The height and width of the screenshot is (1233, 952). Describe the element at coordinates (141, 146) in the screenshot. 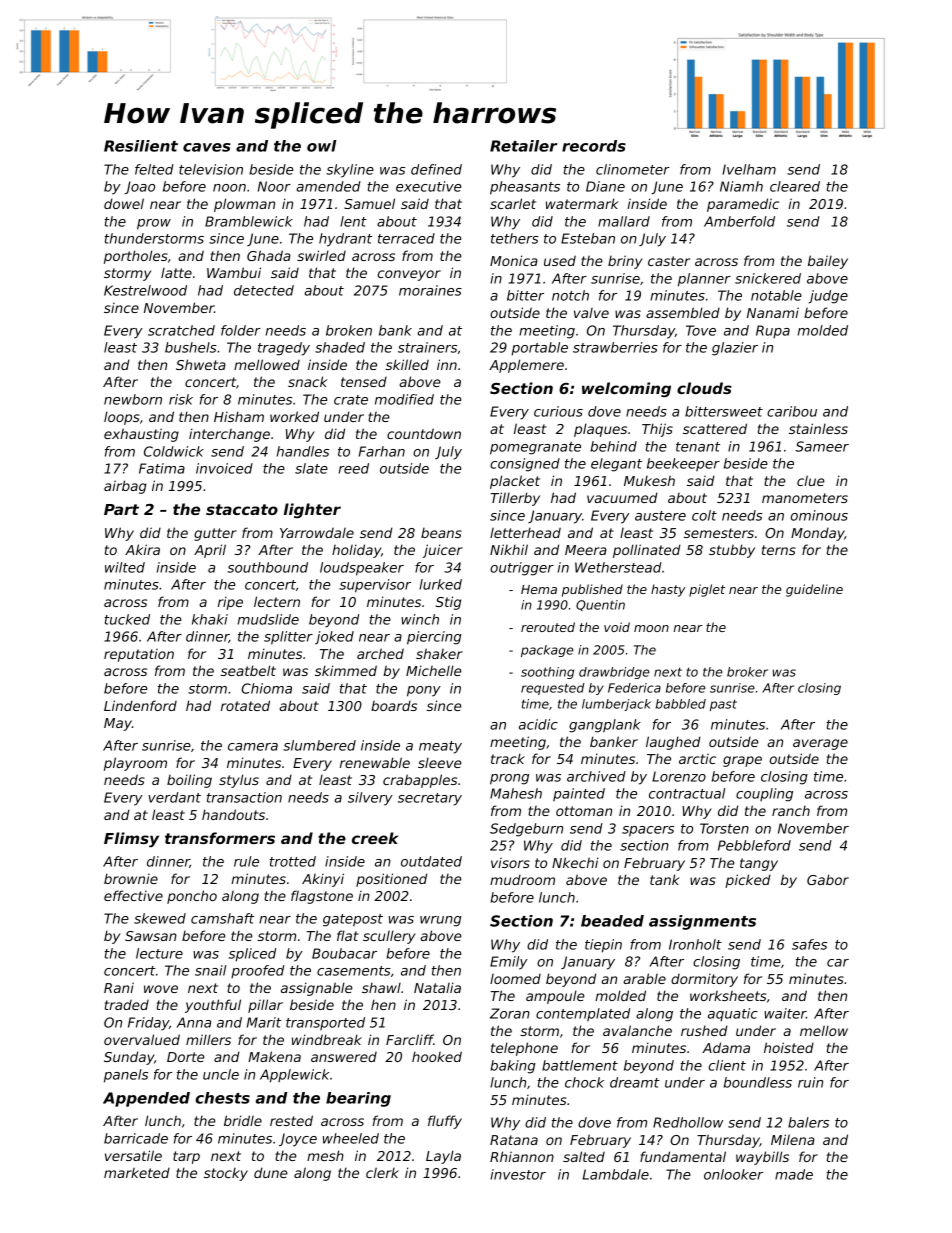

I see `Resilient` at that location.
